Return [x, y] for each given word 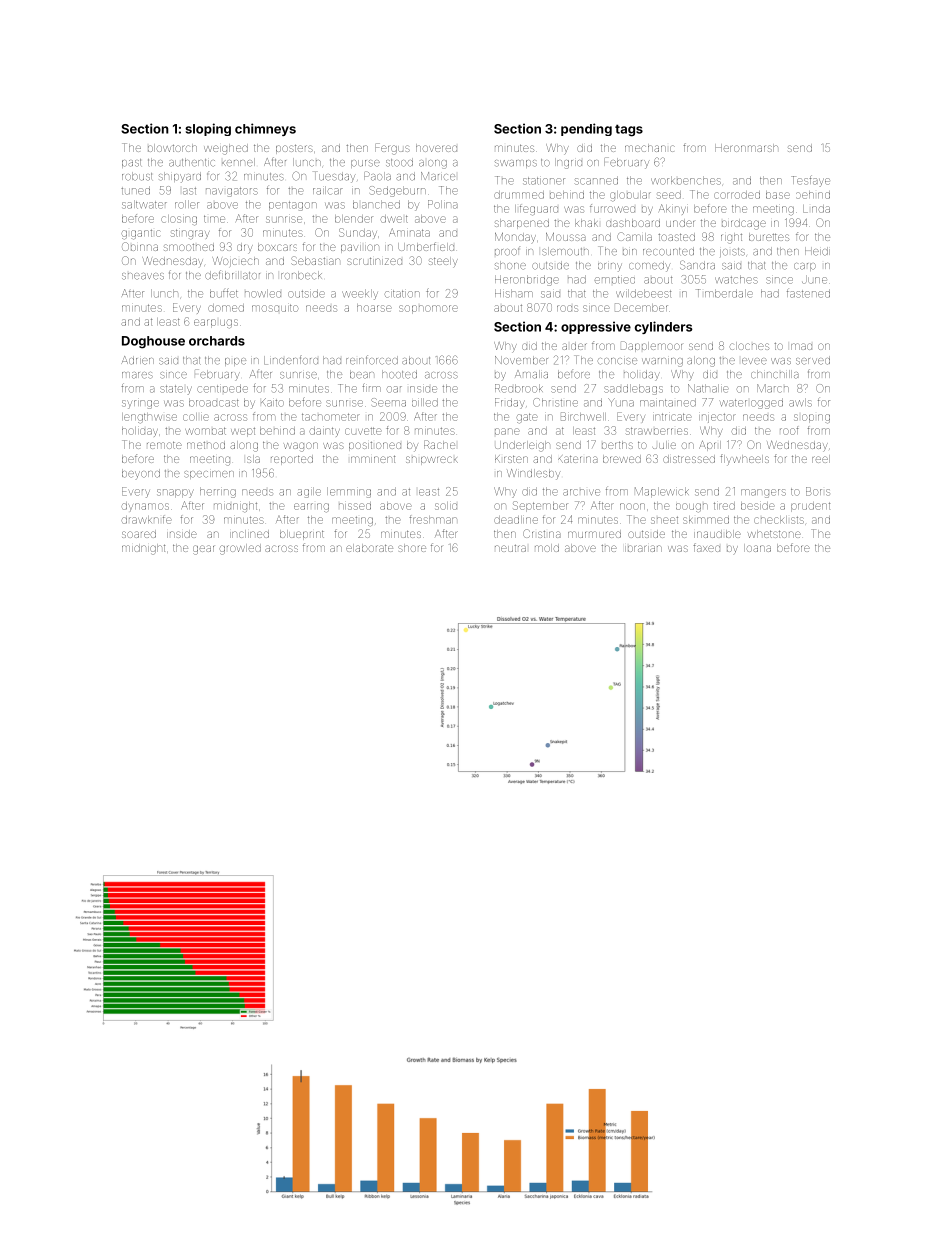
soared [139, 534]
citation [402, 294]
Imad [801, 346]
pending [586, 129]
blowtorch [172, 148]
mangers [763, 493]
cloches [749, 346]
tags [629, 130]
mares [137, 375]
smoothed [189, 247]
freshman [433, 519]
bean [362, 374]
